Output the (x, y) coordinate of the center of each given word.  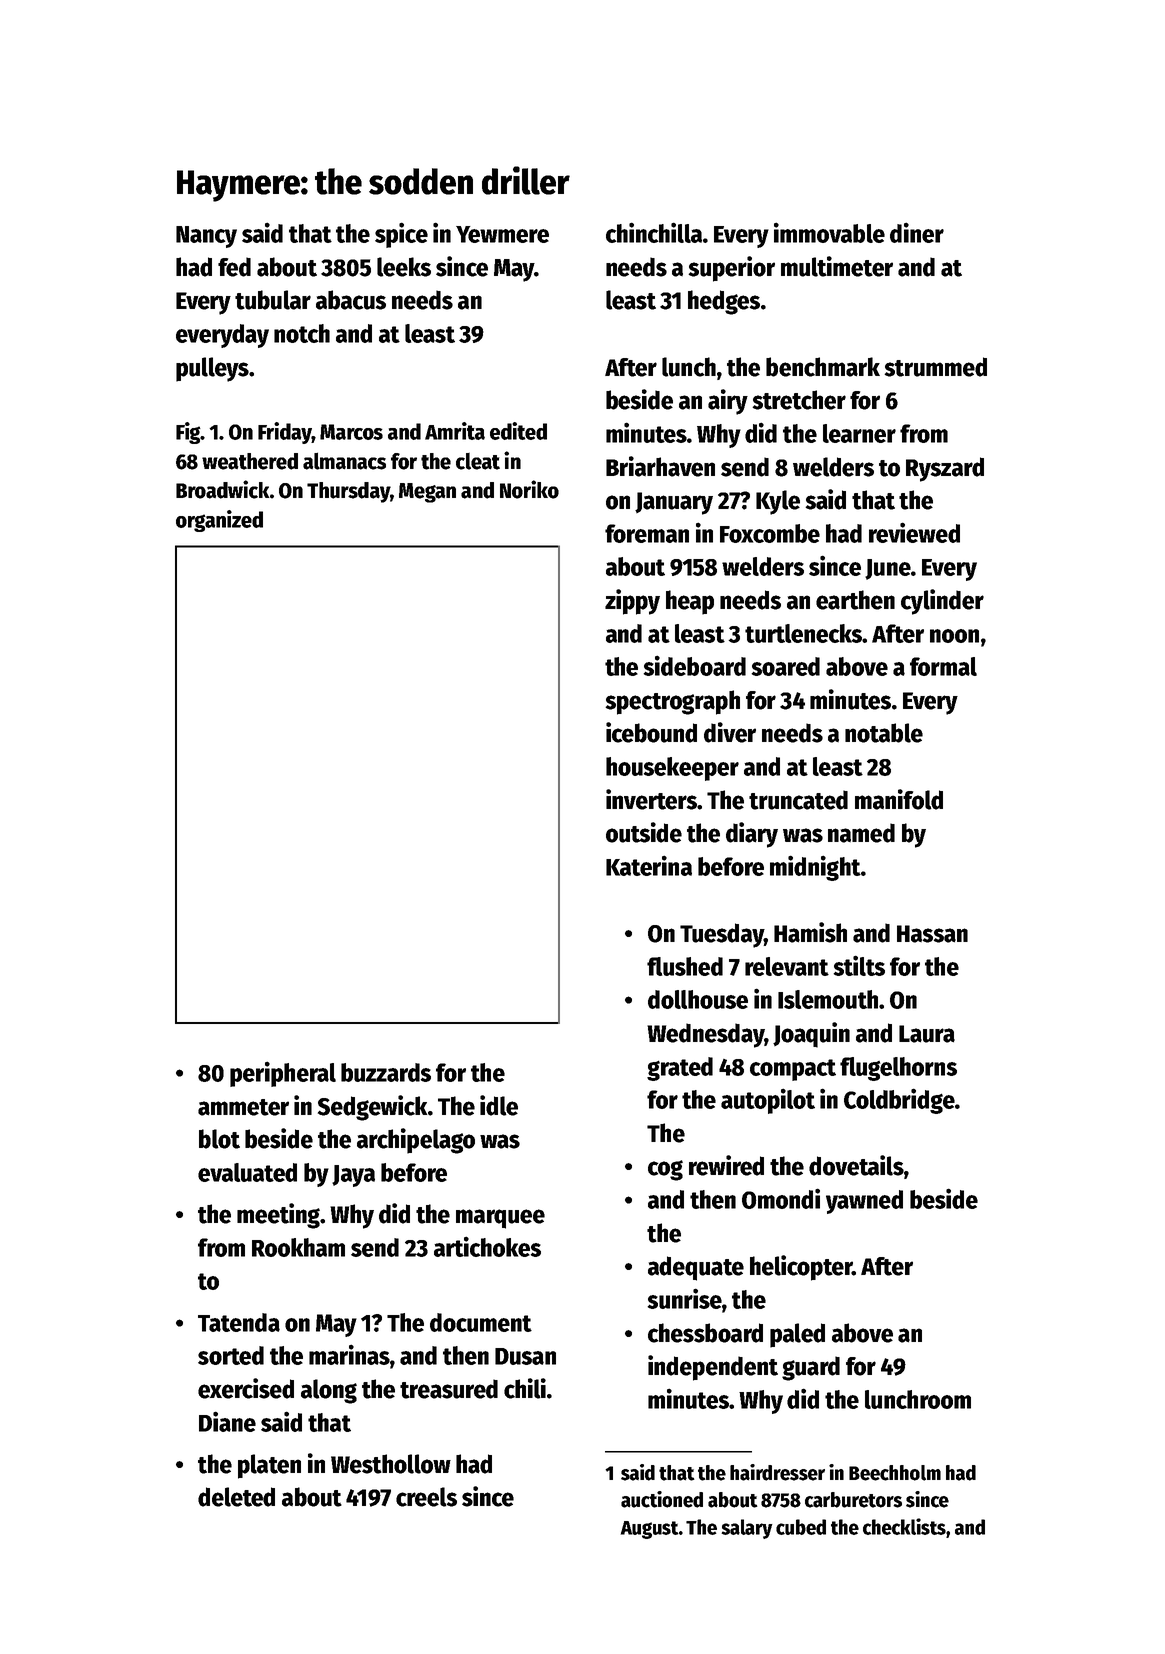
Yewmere (502, 234)
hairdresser (777, 1472)
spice (401, 235)
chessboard (705, 1333)
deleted (236, 1497)
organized (219, 521)
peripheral (283, 1074)
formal (943, 666)
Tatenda (239, 1322)
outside (644, 832)
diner (917, 232)
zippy (632, 602)
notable (884, 733)
